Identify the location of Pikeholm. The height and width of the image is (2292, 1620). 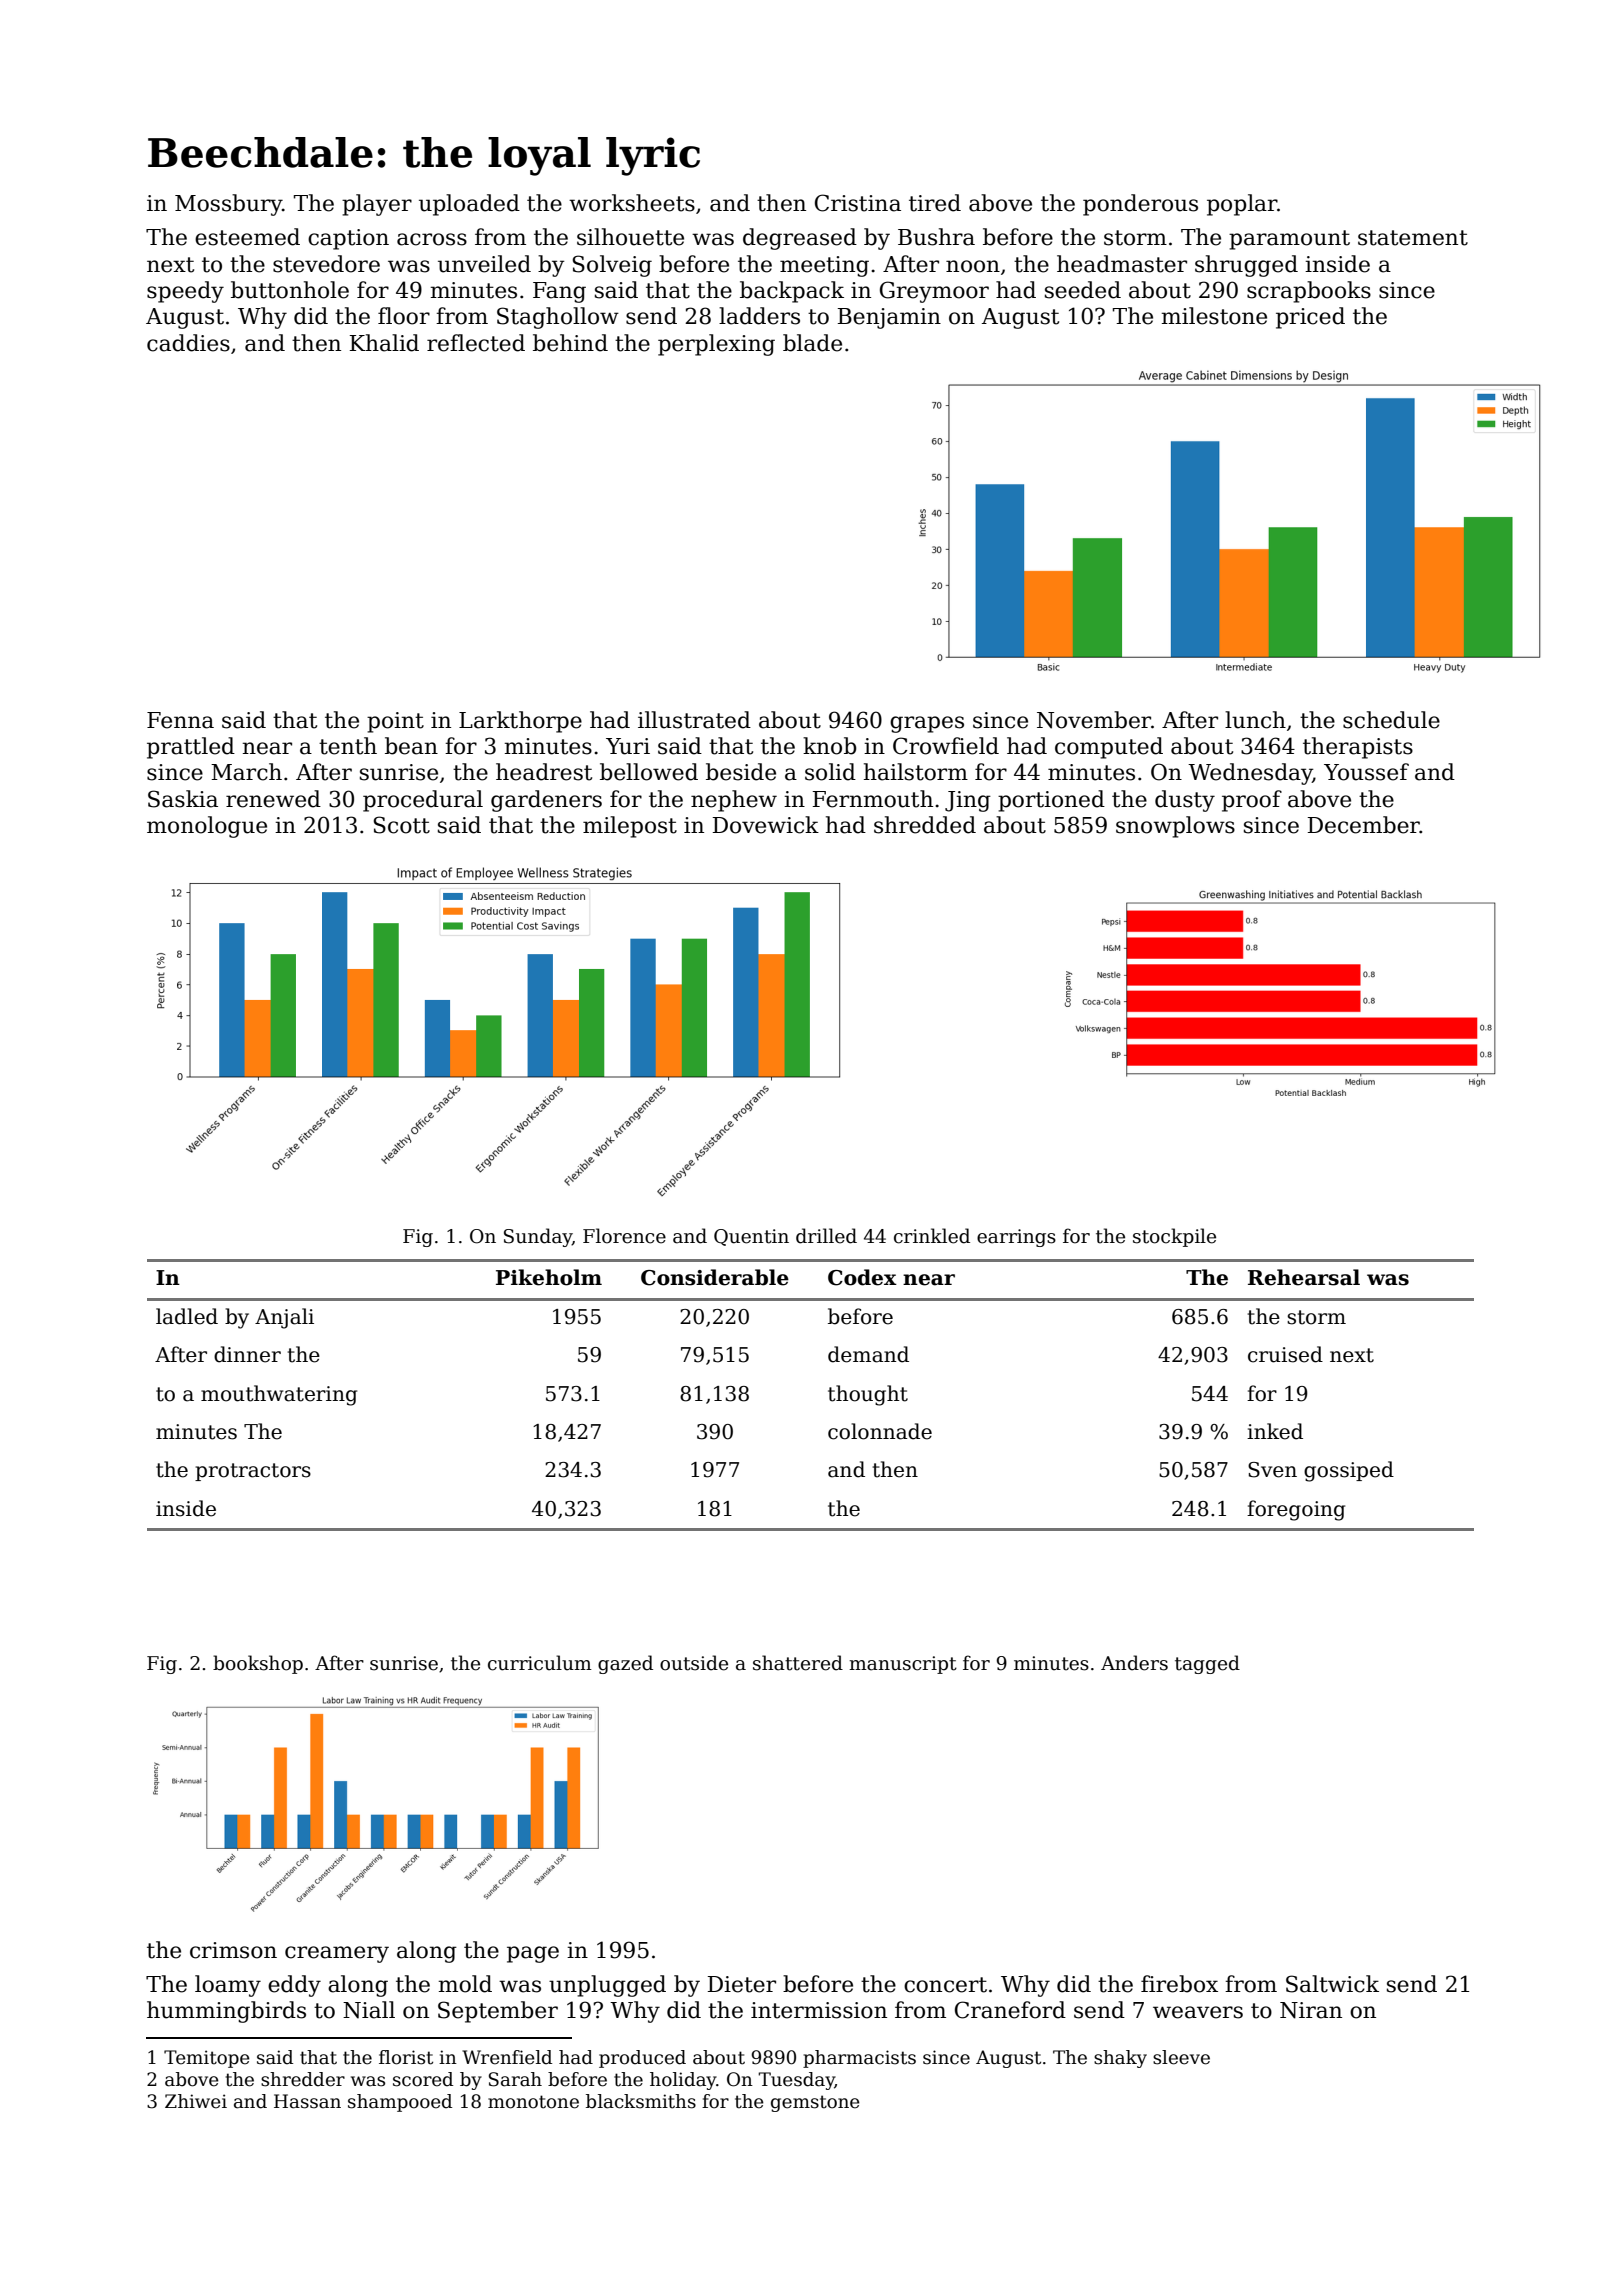
(549, 1277).
